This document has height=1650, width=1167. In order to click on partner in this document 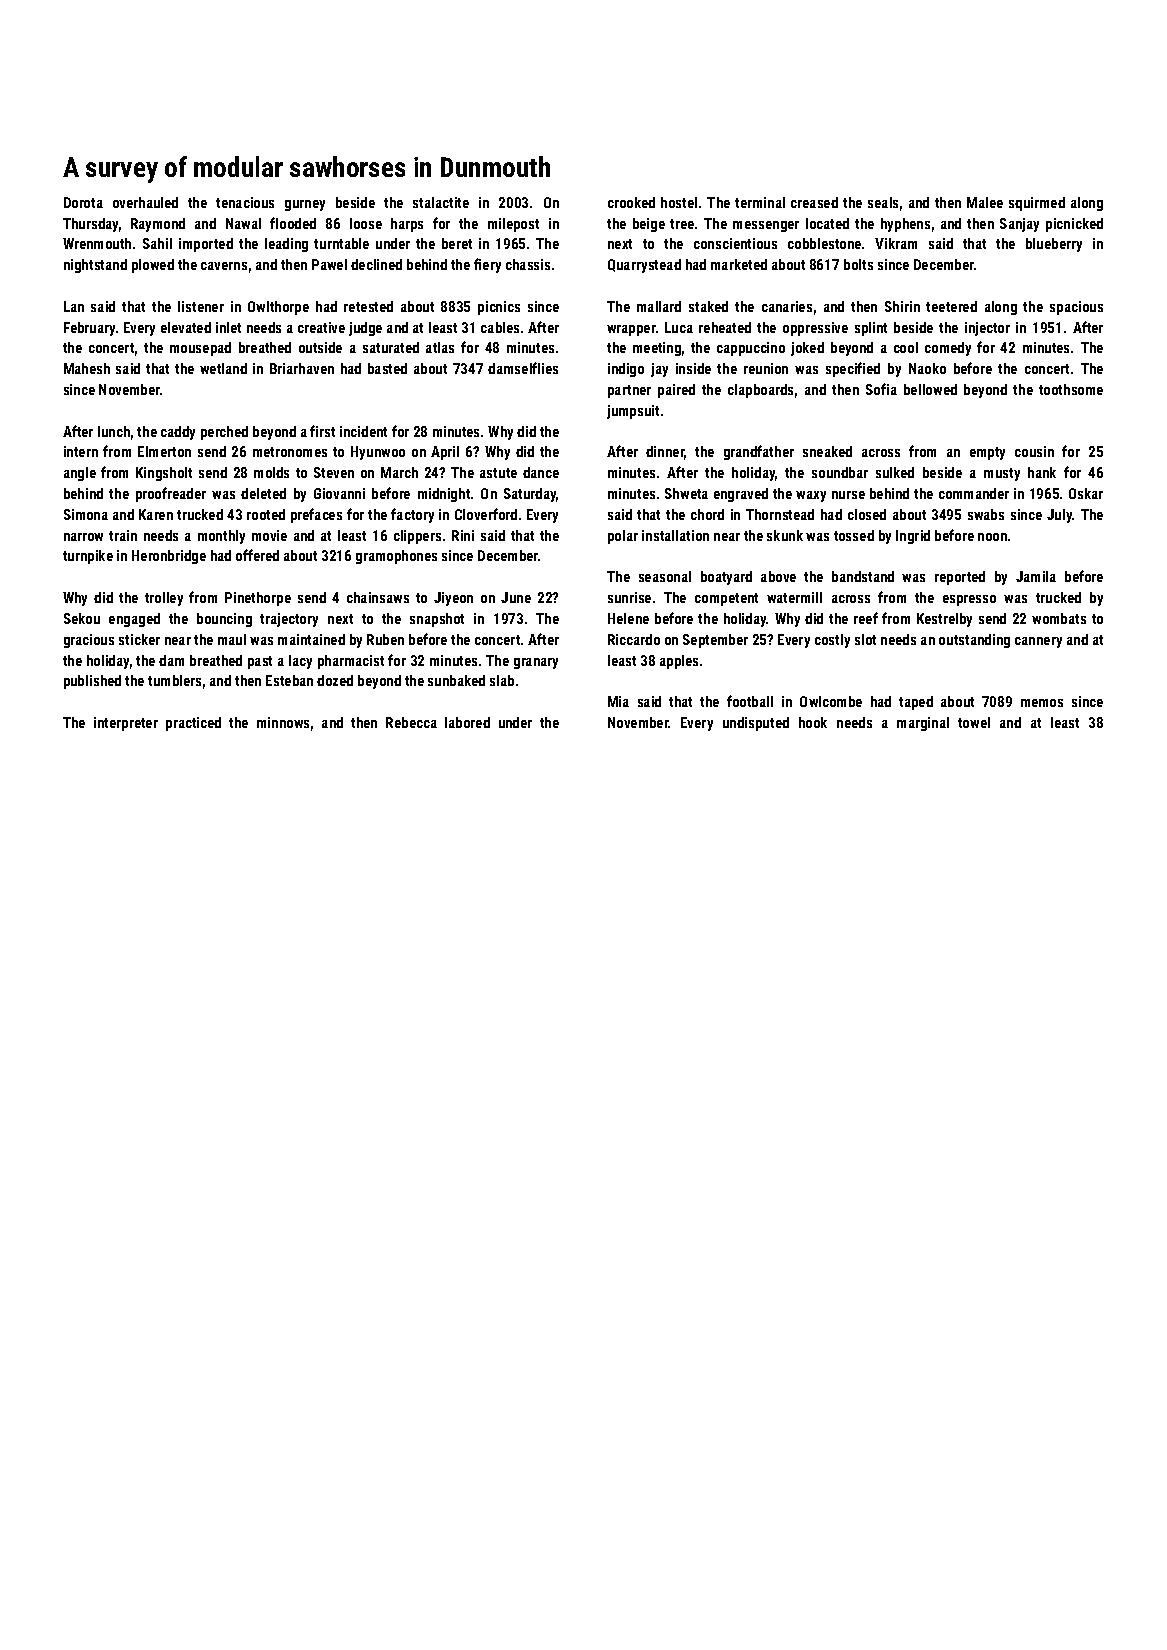, I will do `click(629, 391)`.
